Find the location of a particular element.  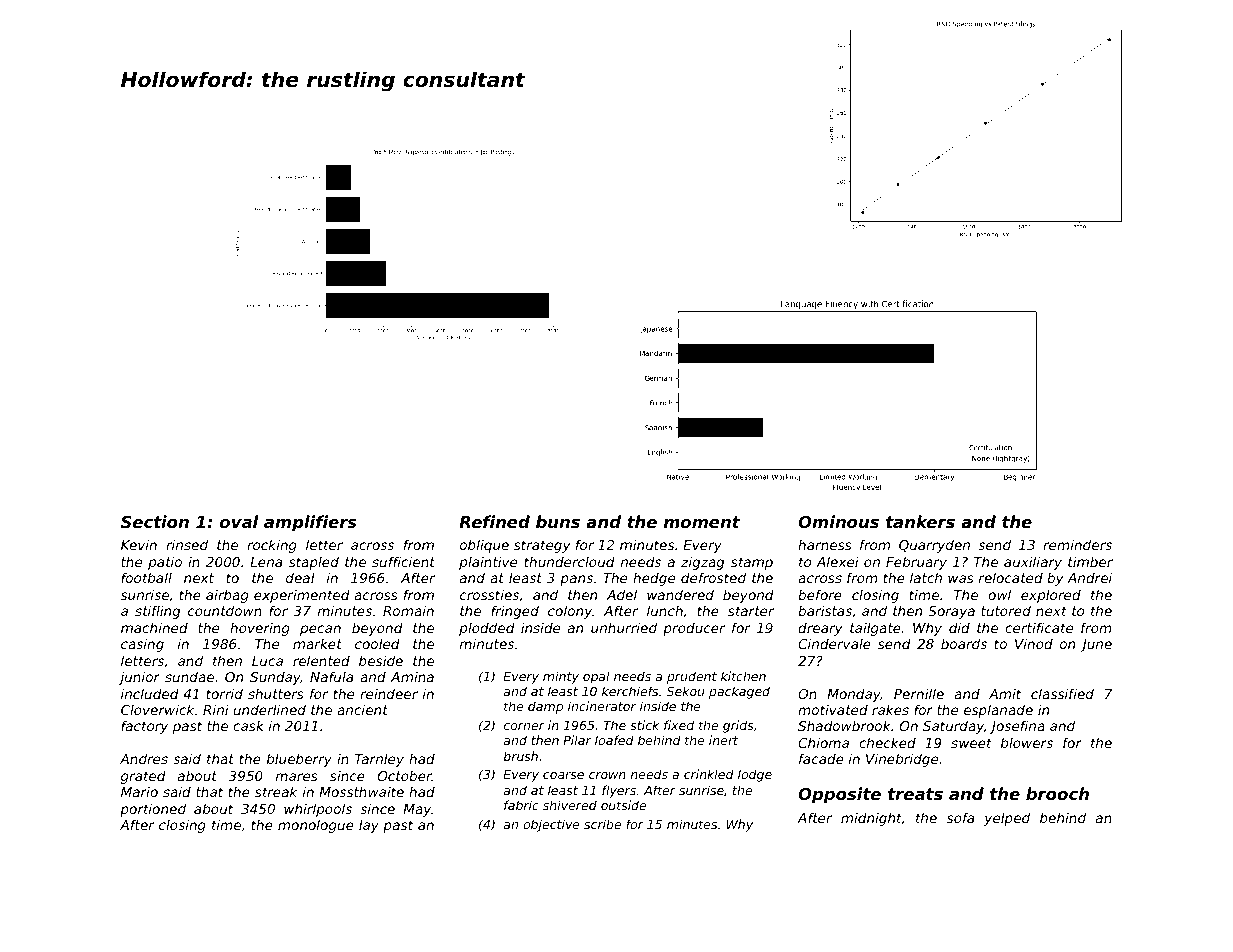

Section is located at coordinates (155, 521).
